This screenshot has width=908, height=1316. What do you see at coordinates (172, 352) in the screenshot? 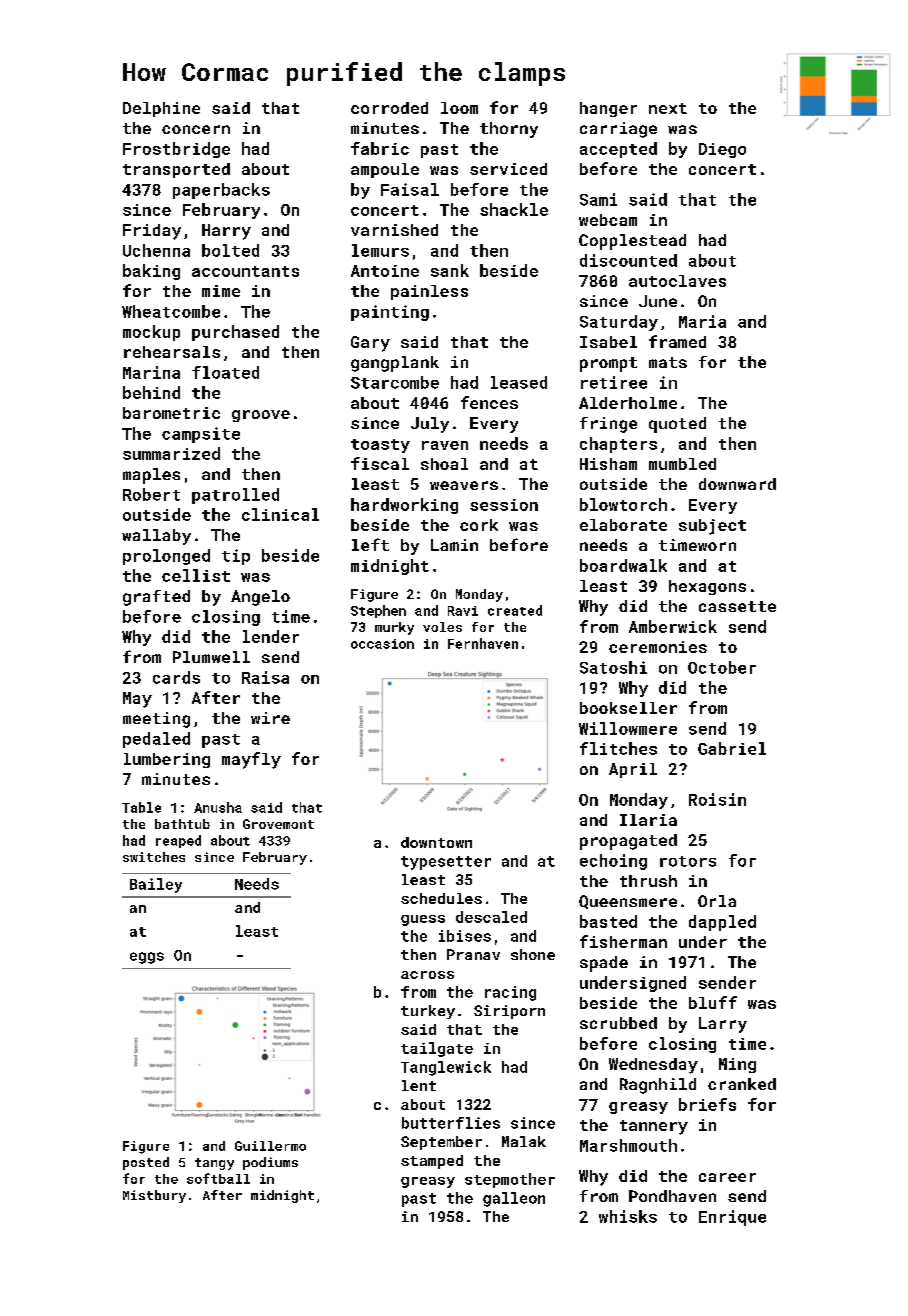
I see `rehearsals` at bounding box center [172, 352].
